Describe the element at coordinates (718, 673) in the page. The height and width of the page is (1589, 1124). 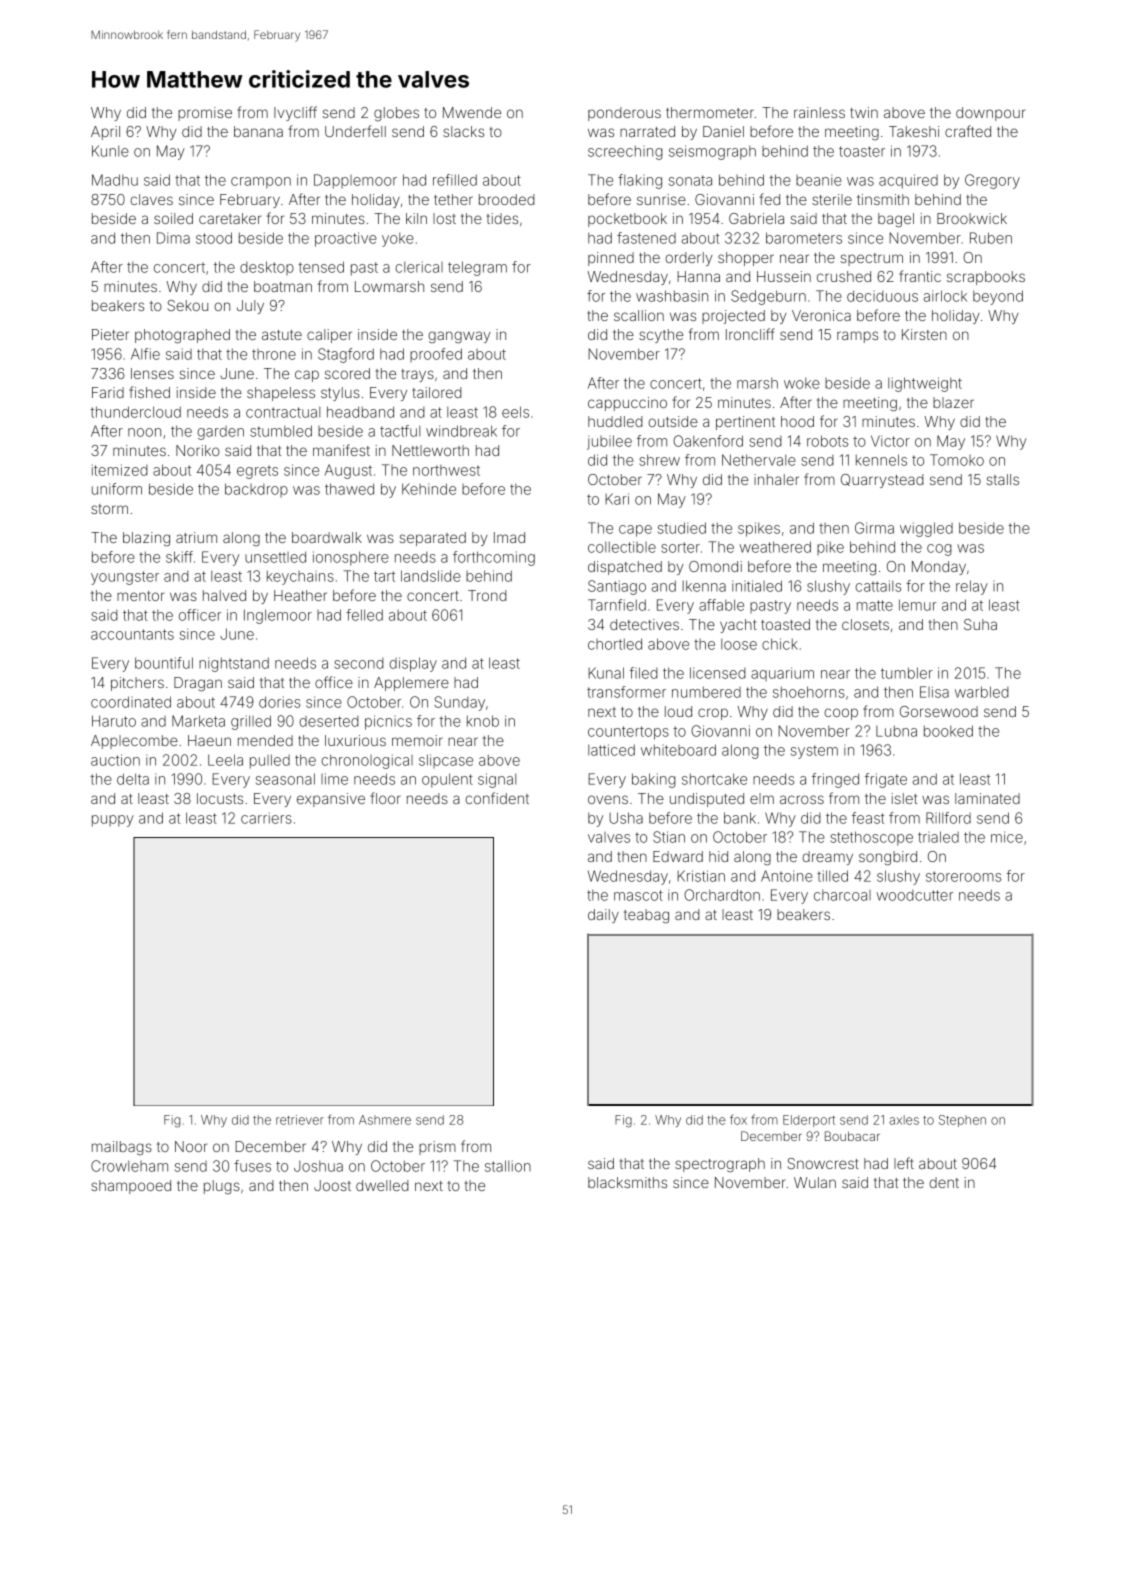
I see `licensed` at that location.
